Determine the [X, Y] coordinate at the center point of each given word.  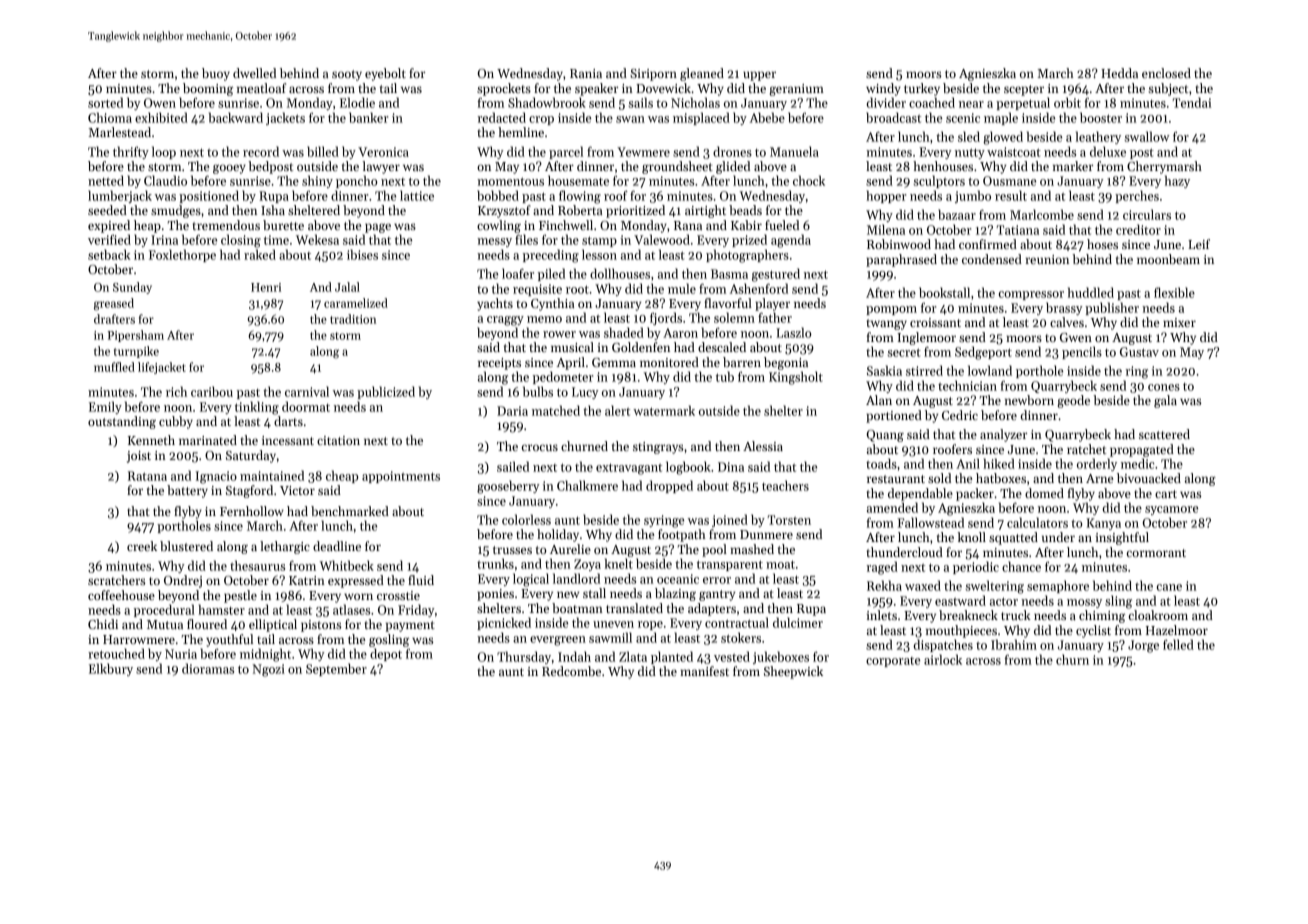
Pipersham [135, 336]
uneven [613, 624]
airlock [943, 659]
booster [1101, 117]
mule [682, 288]
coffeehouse [121, 595]
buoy [216, 74]
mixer [1179, 322]
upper [759, 76]
